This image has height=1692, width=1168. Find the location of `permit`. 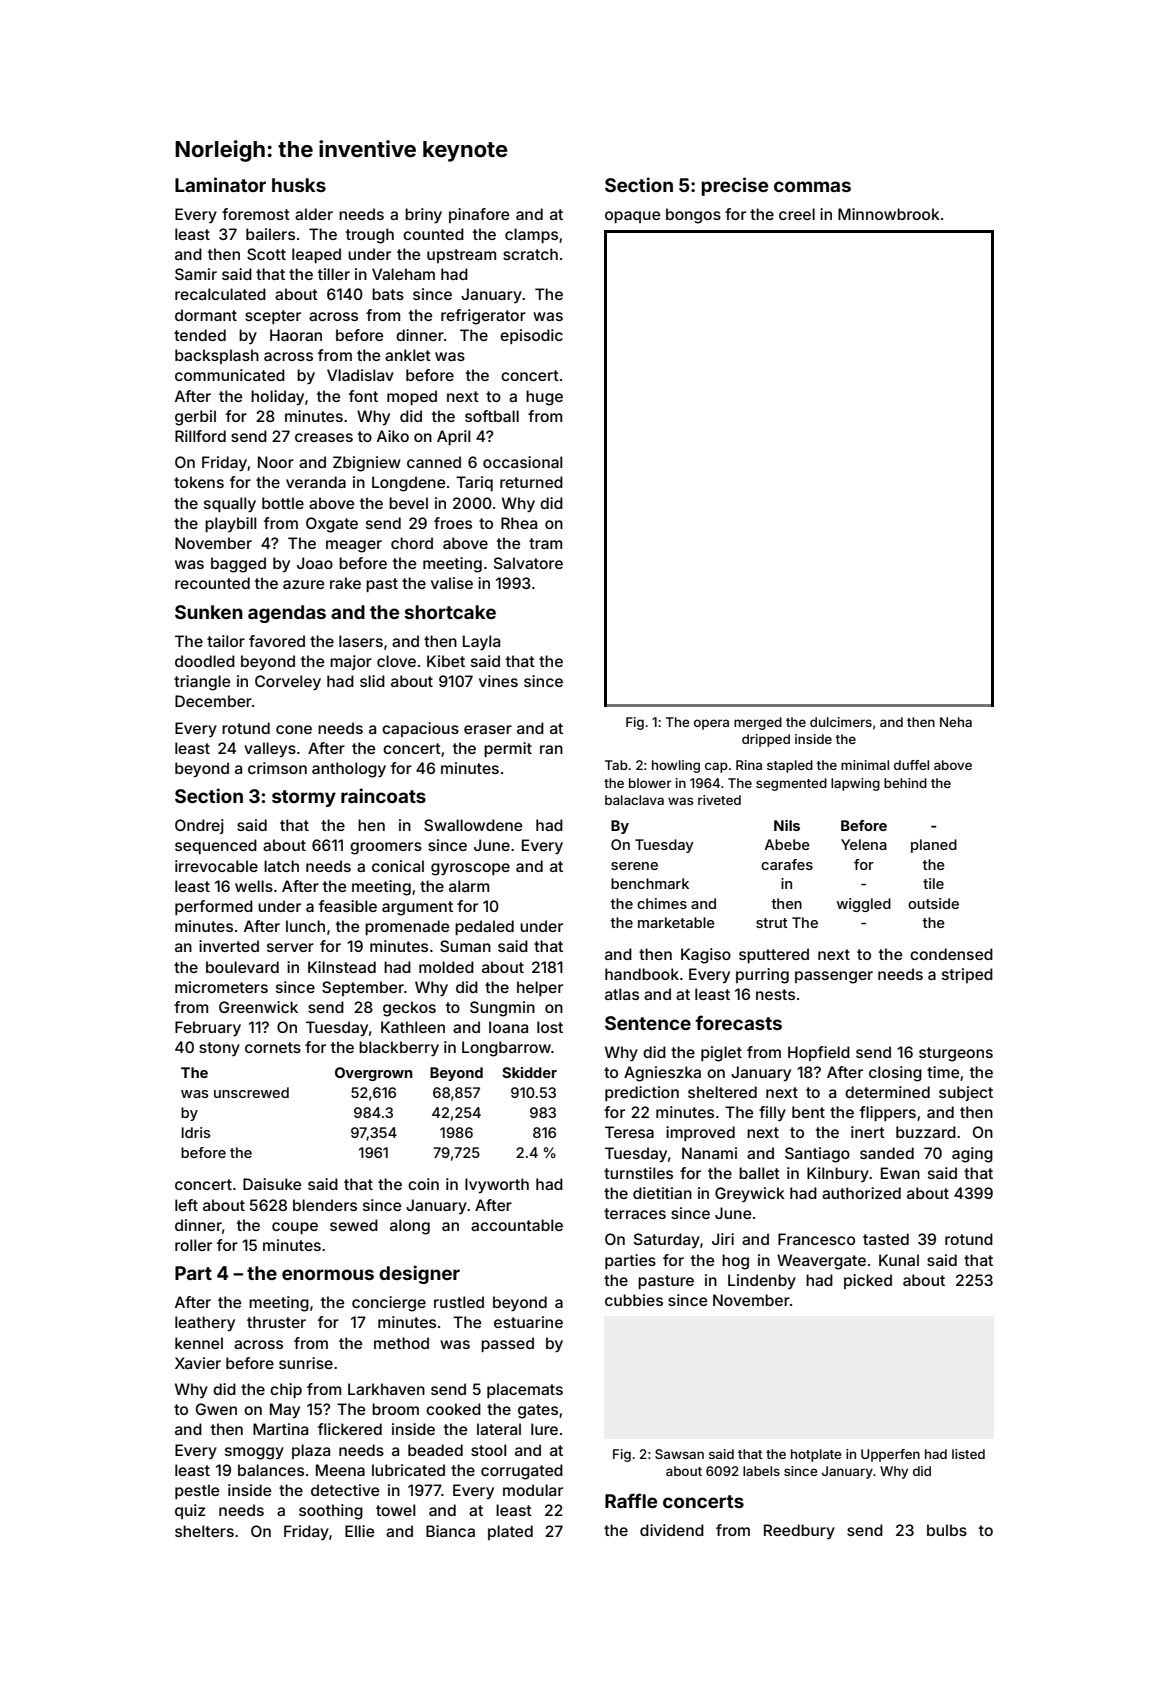

permit is located at coordinates (508, 749).
